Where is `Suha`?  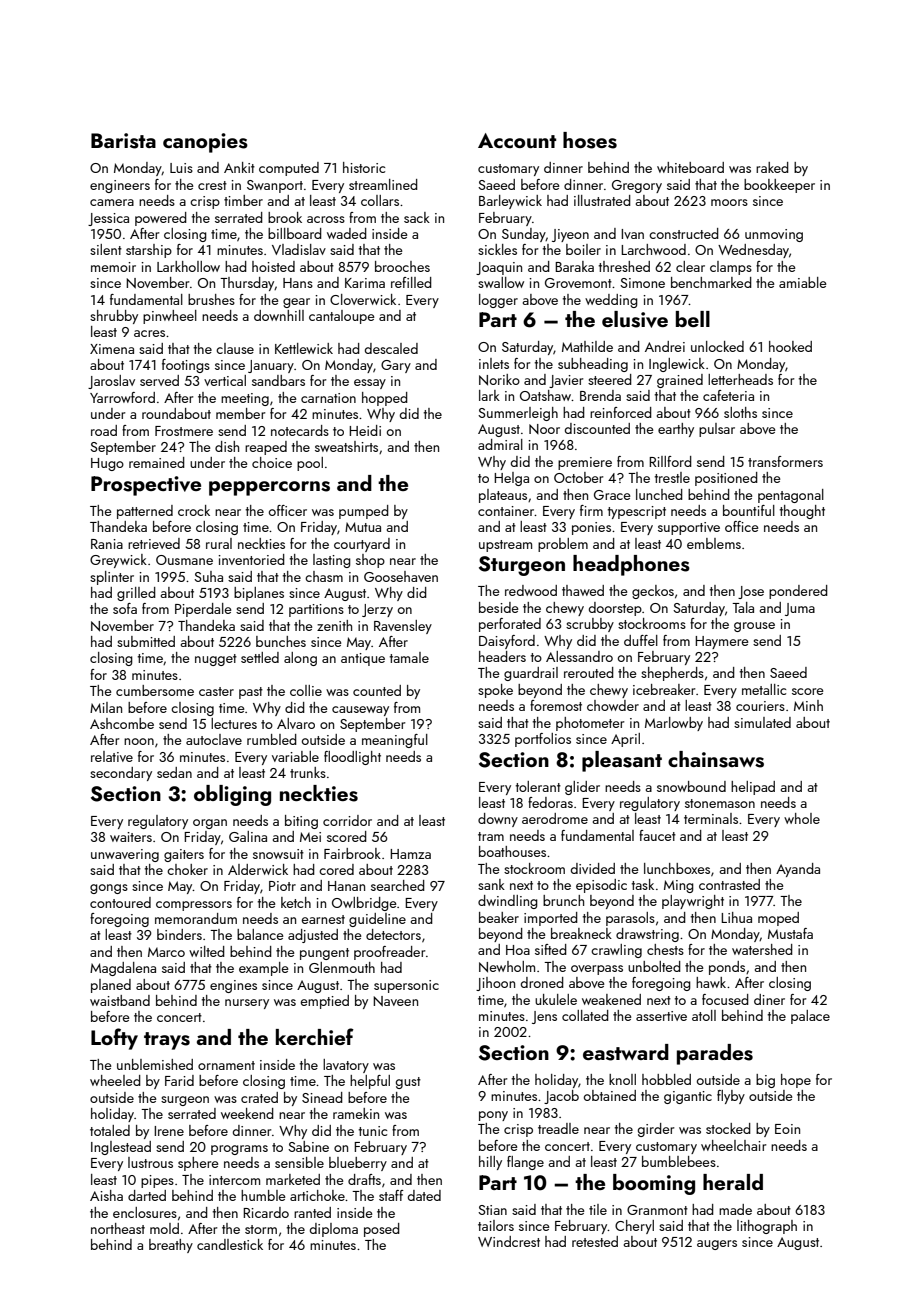
Suha is located at coordinates (208, 576).
